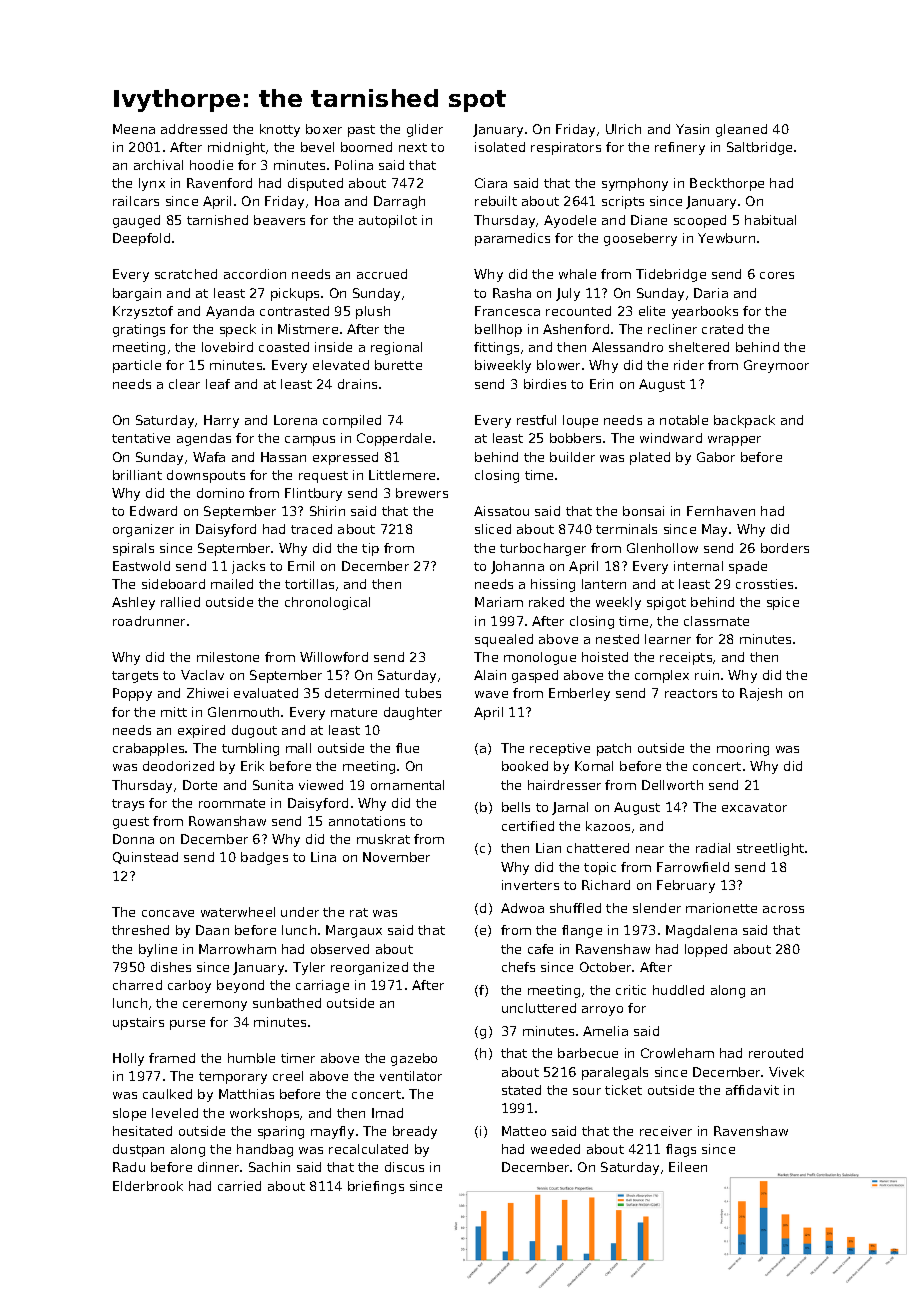 This screenshot has height=1308, width=924. What do you see at coordinates (255, 274) in the screenshot?
I see `accordion` at bounding box center [255, 274].
